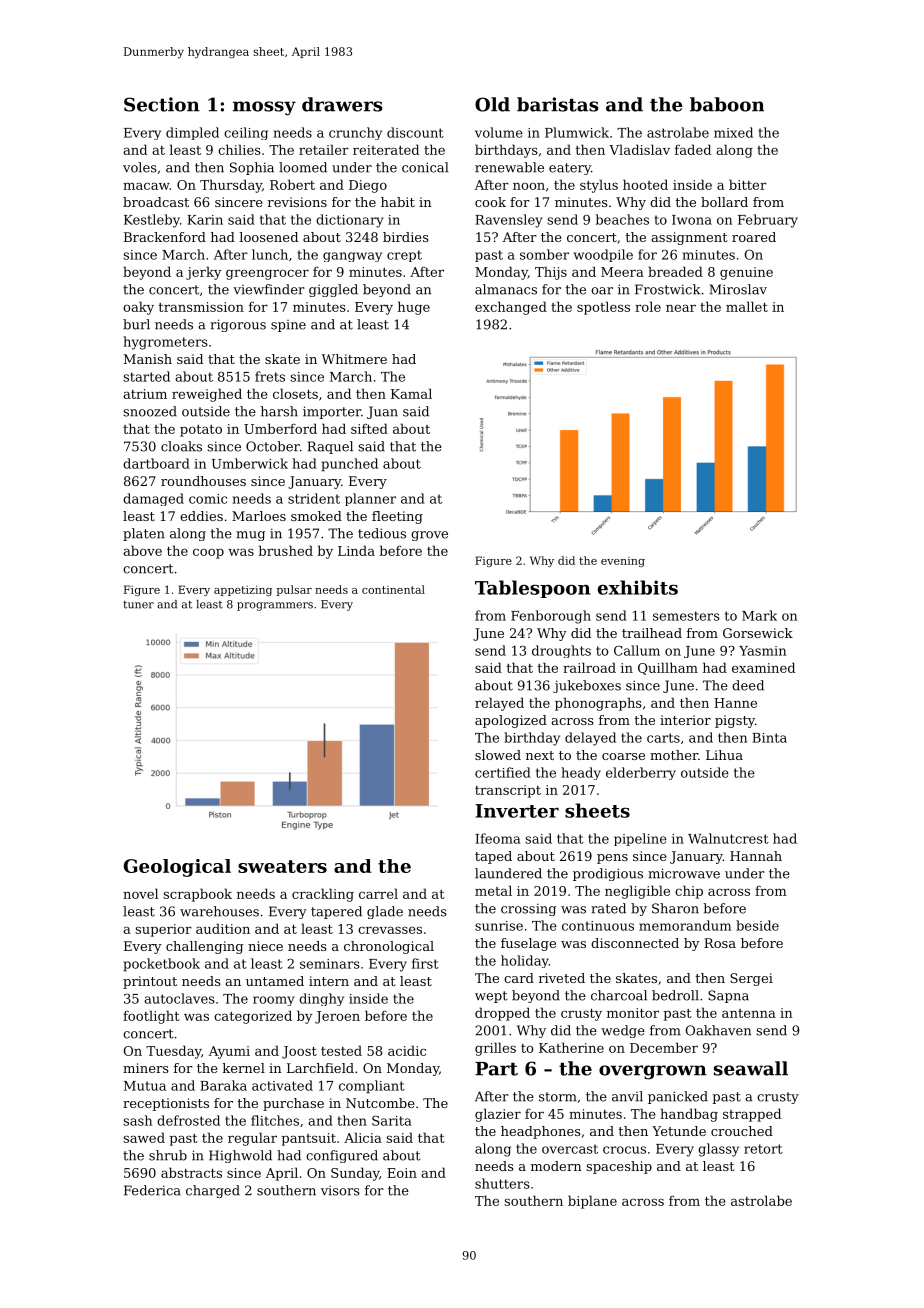 The image size is (924, 1308). I want to click on Miroslav, so click(738, 289).
